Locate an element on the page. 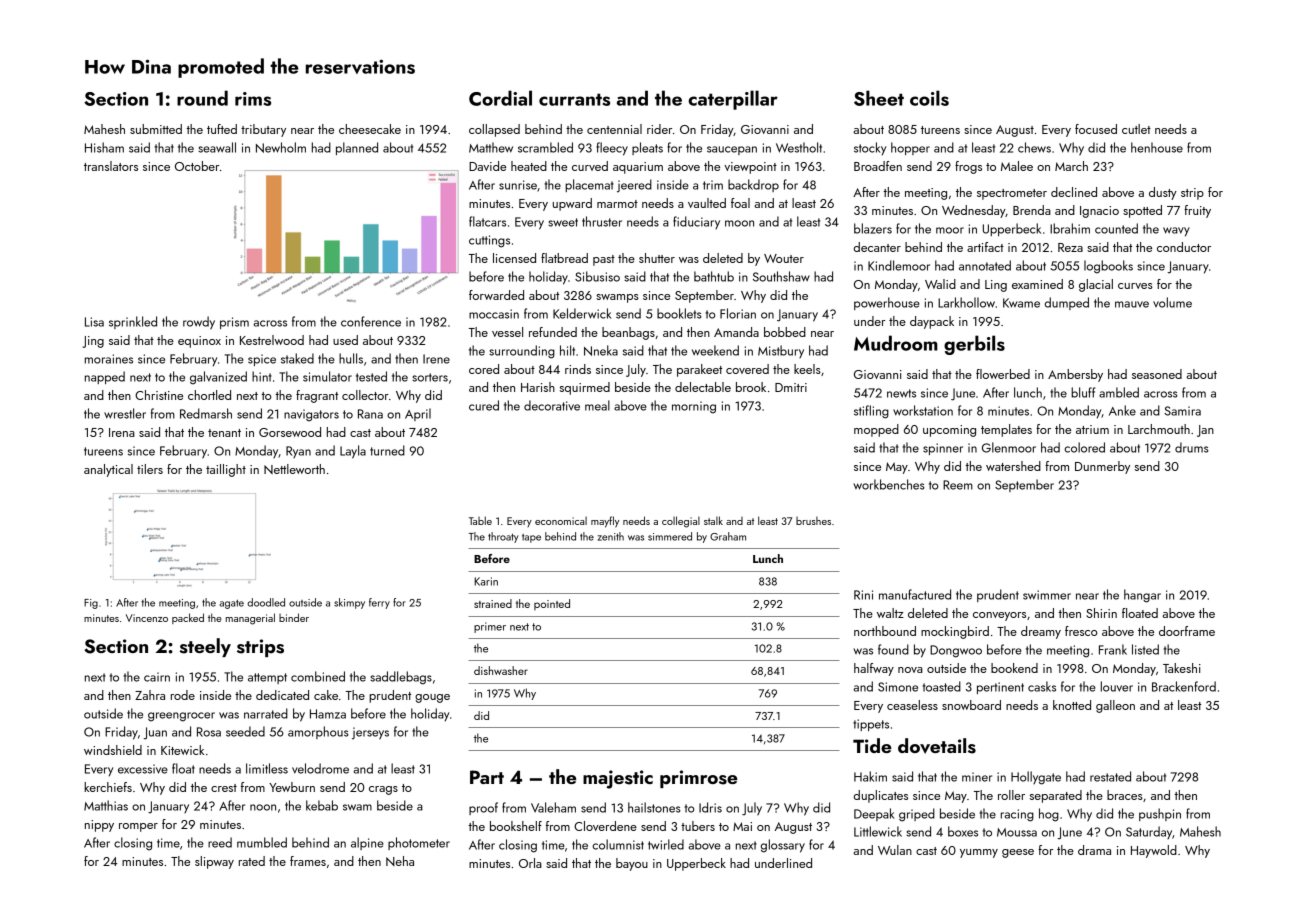 The image size is (1308, 924). skimpy is located at coordinates (349, 603).
